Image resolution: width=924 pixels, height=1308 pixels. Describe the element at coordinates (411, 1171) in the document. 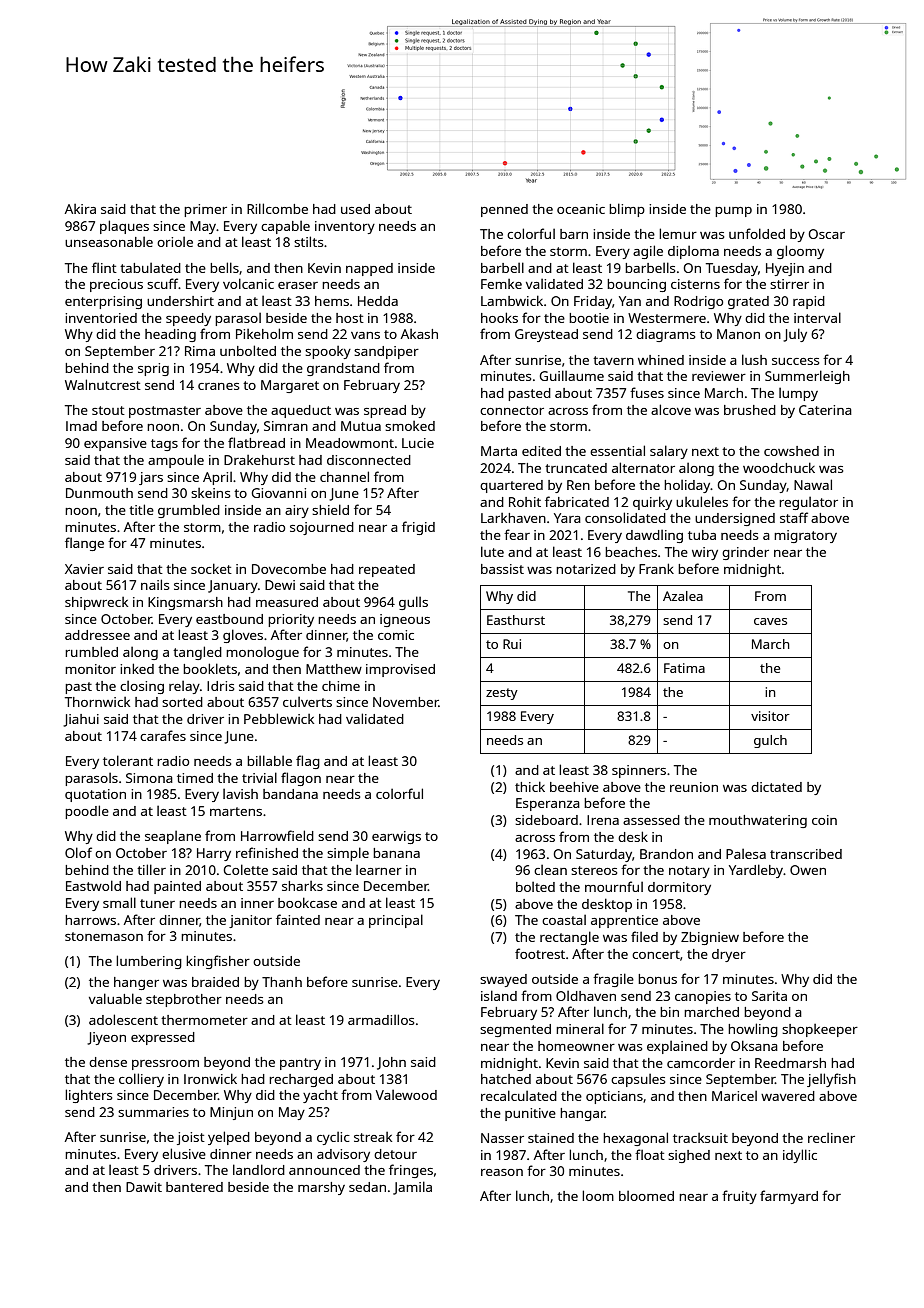

I see `fringes` at that location.
